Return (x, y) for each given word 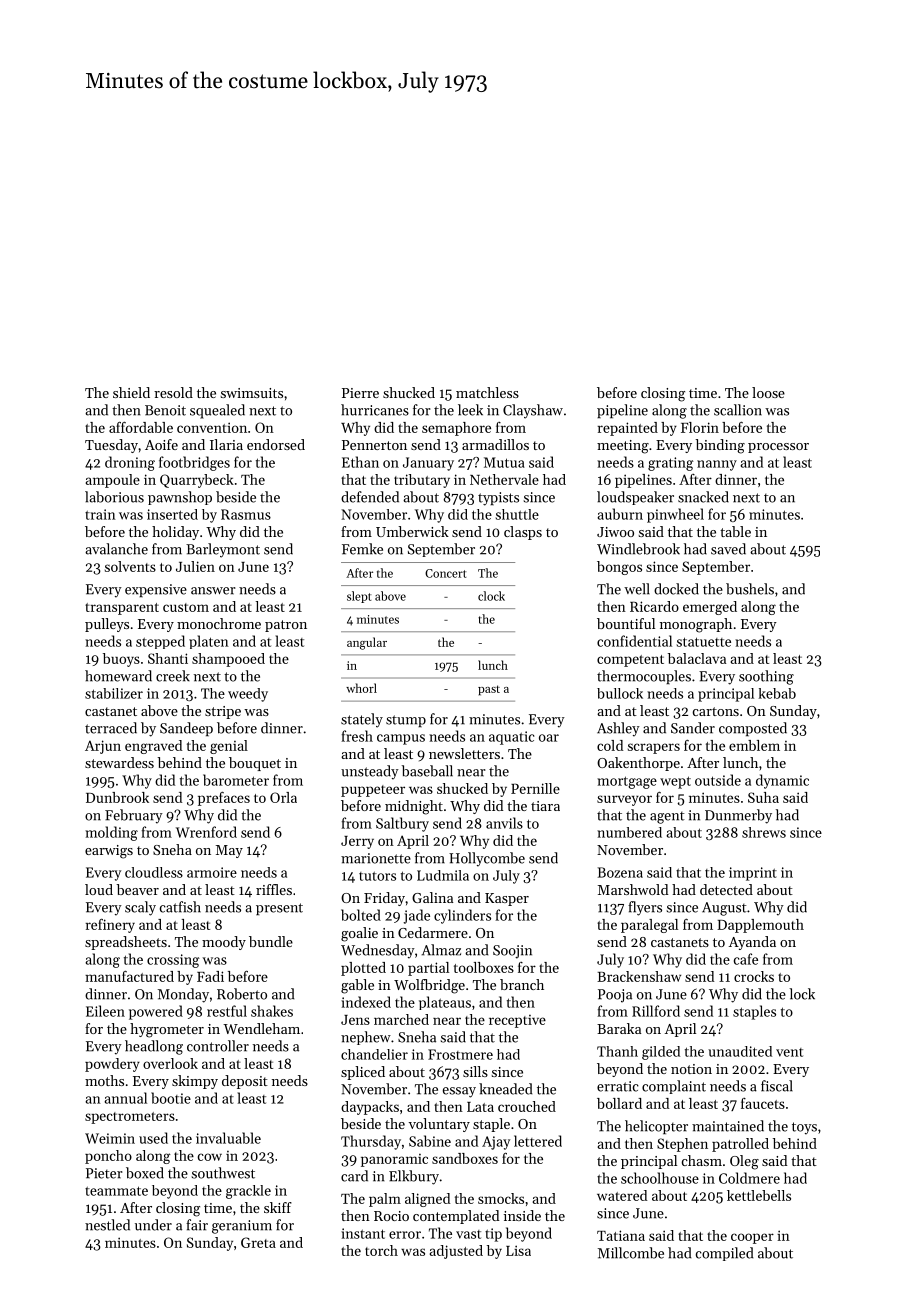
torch (381, 1250)
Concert (445, 573)
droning (130, 463)
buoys (121, 660)
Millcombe (631, 1253)
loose (768, 392)
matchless (487, 392)
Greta (258, 1242)
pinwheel (675, 515)
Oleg (744, 1162)
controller (218, 1046)
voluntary (439, 1125)
